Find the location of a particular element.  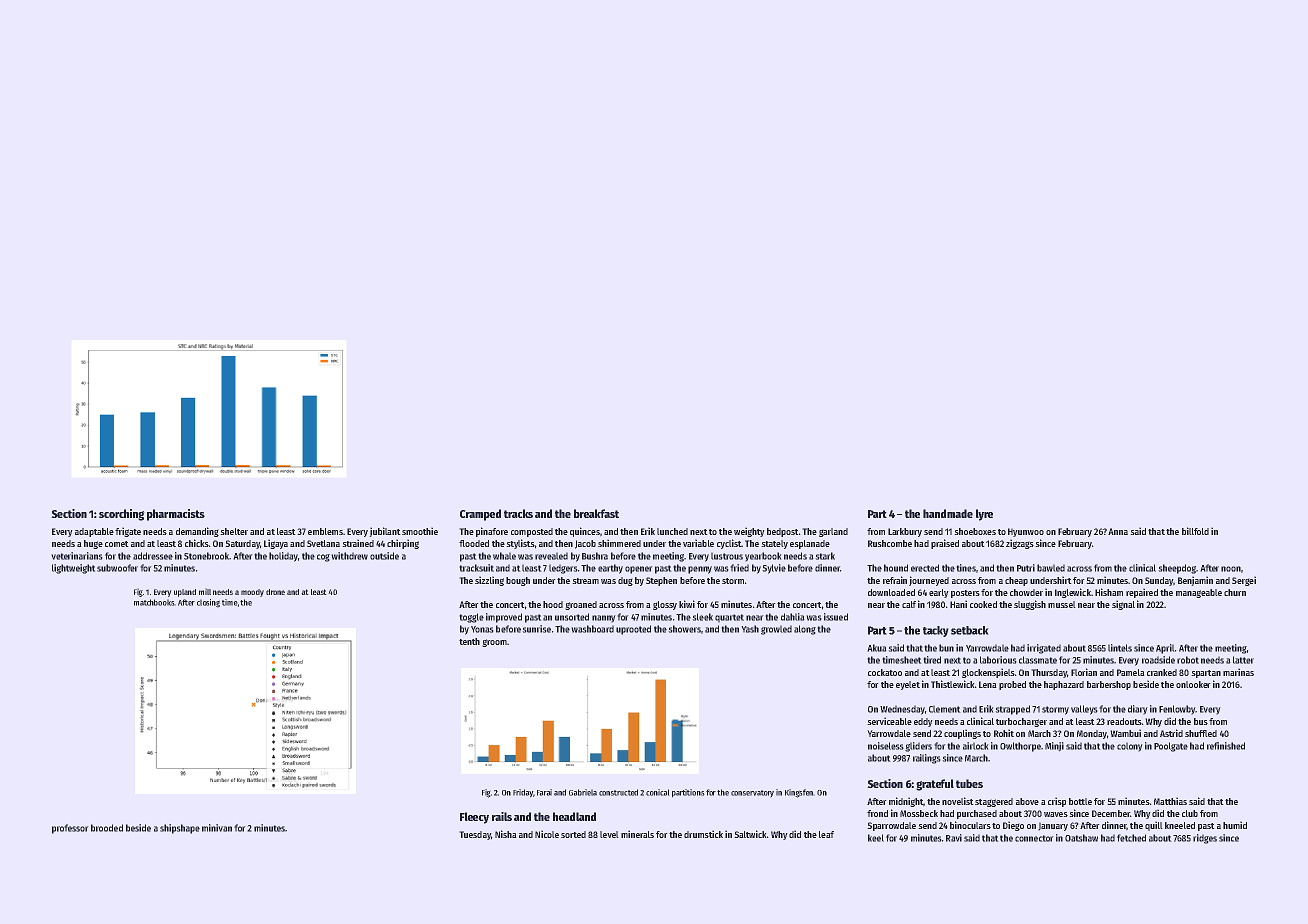

upland is located at coordinates (185, 593).
